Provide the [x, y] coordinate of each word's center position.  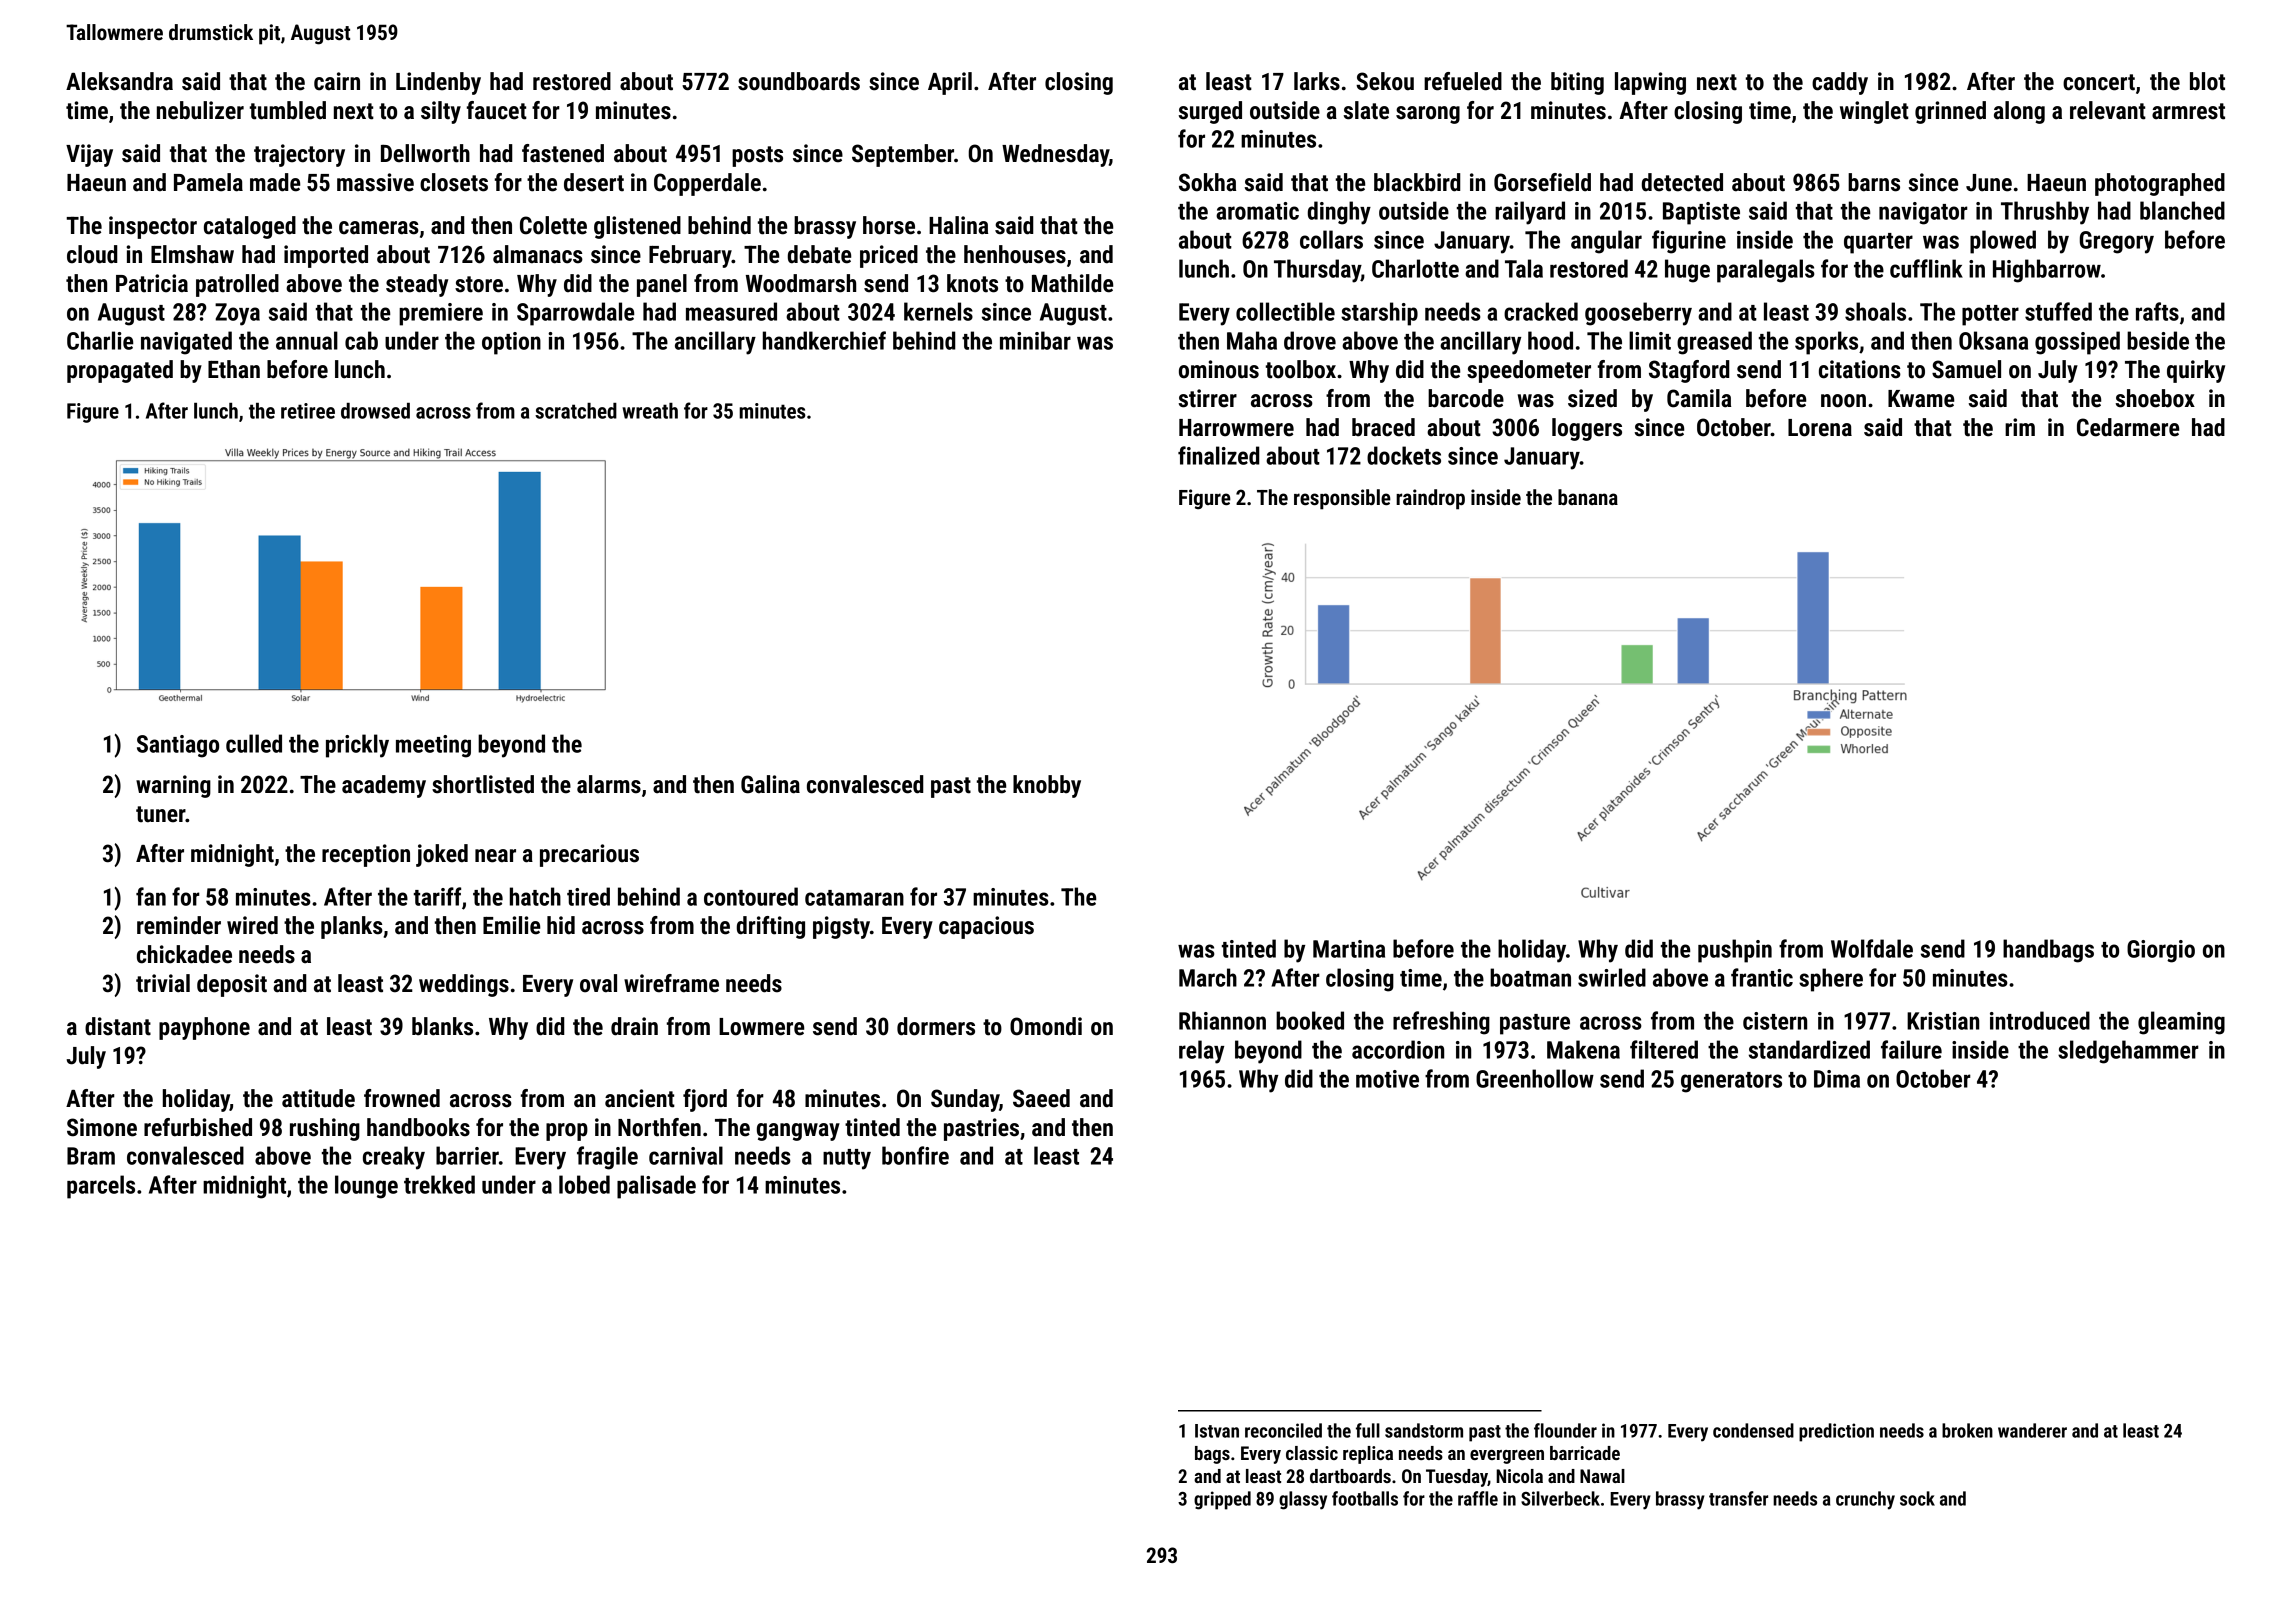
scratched [576, 411]
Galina [770, 784]
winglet [1874, 112]
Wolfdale [1872, 948]
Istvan [1217, 1431]
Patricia [152, 283]
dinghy [1339, 213]
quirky [2196, 371]
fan [151, 896]
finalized [1219, 455]
